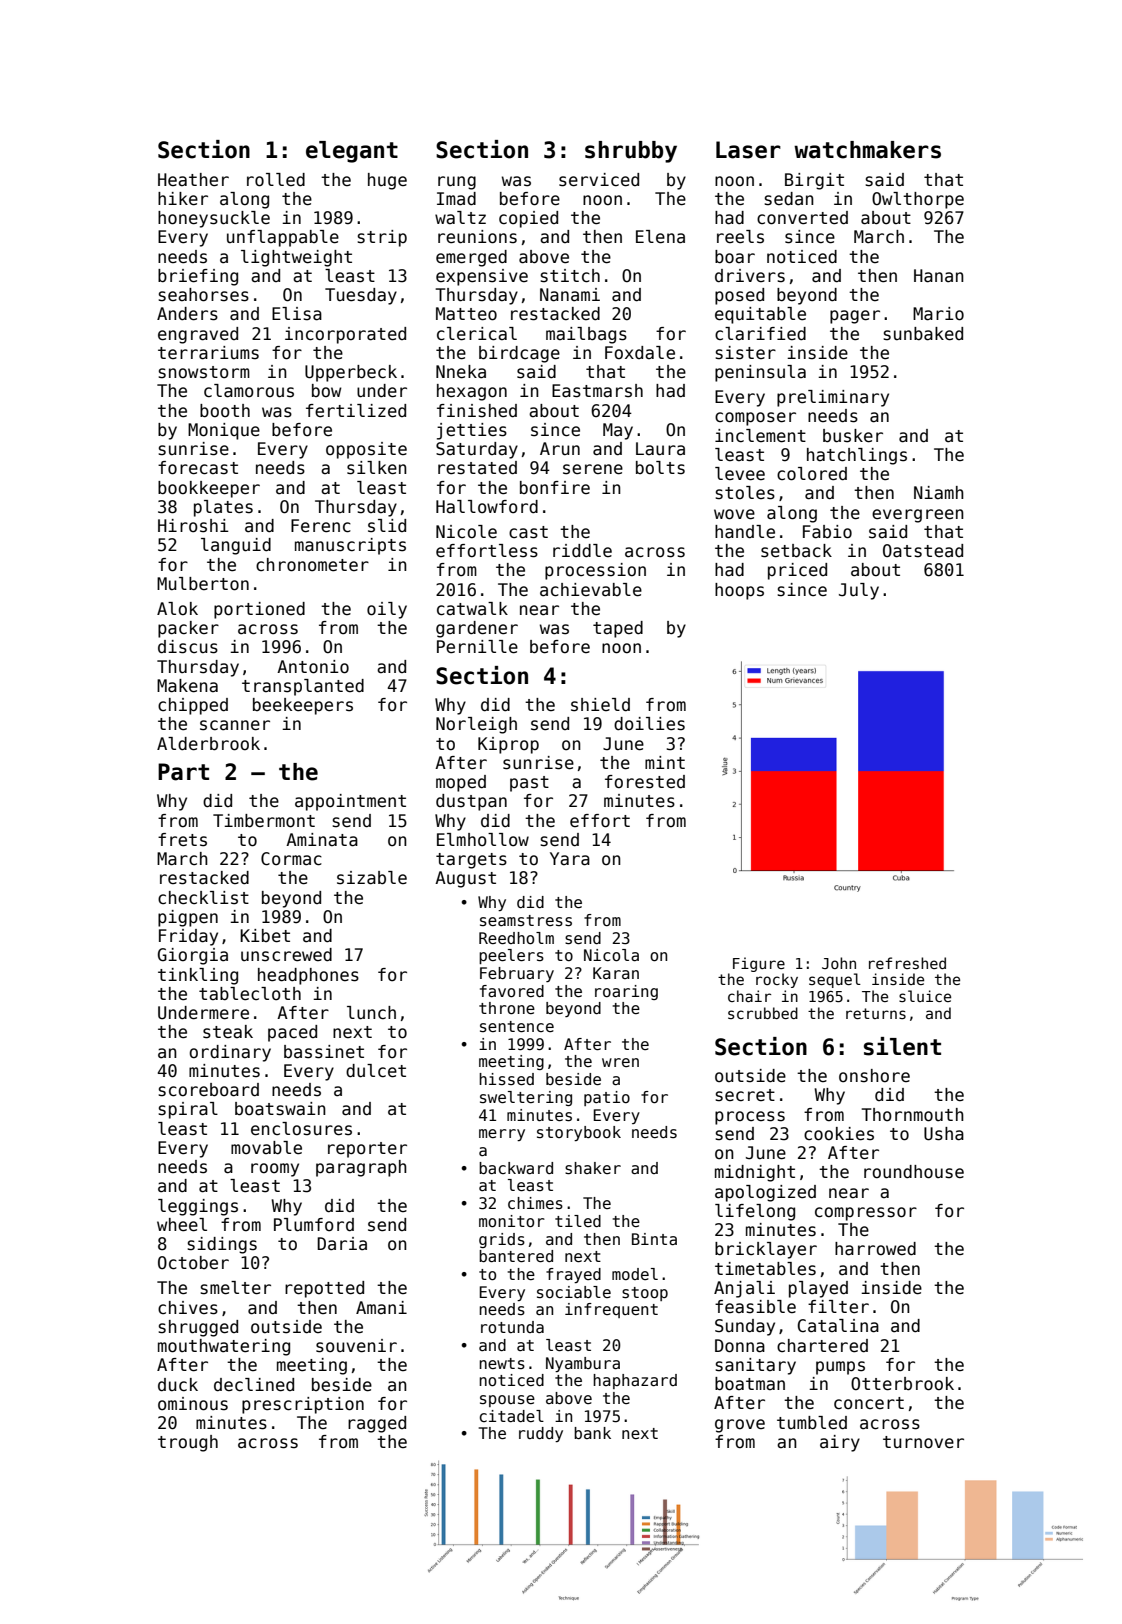 The image size is (1122, 1624). What do you see at coordinates (296, 258) in the screenshot?
I see `lightweight` at bounding box center [296, 258].
